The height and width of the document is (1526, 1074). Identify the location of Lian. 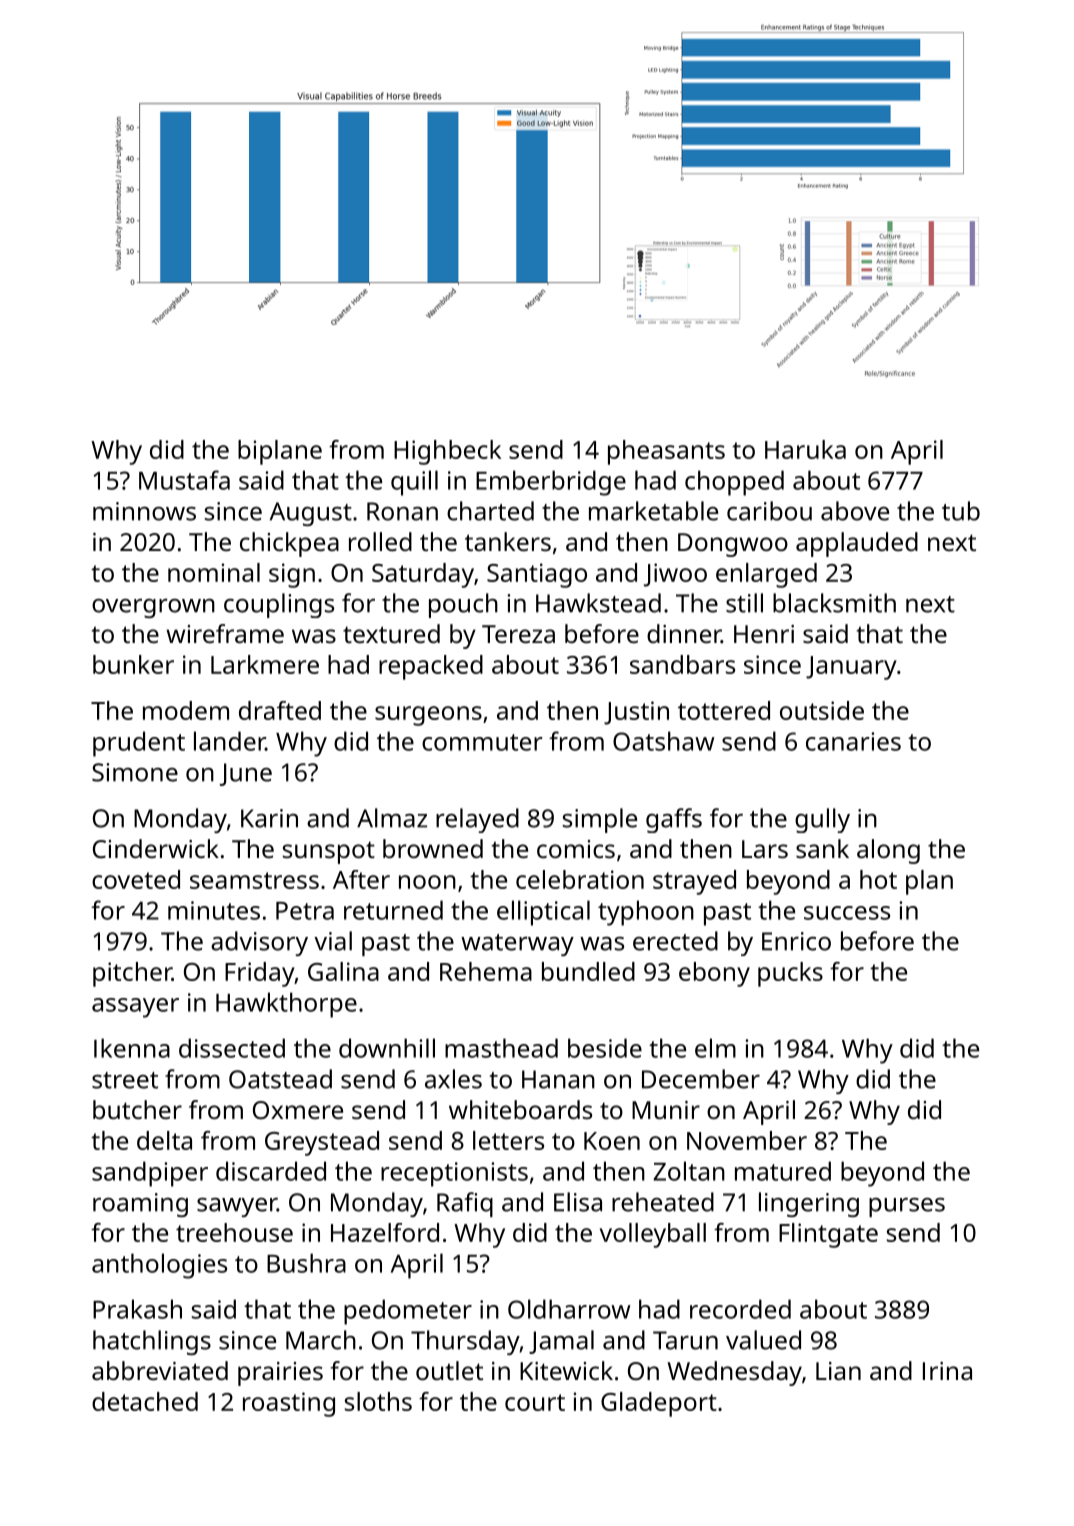
(838, 1371).
